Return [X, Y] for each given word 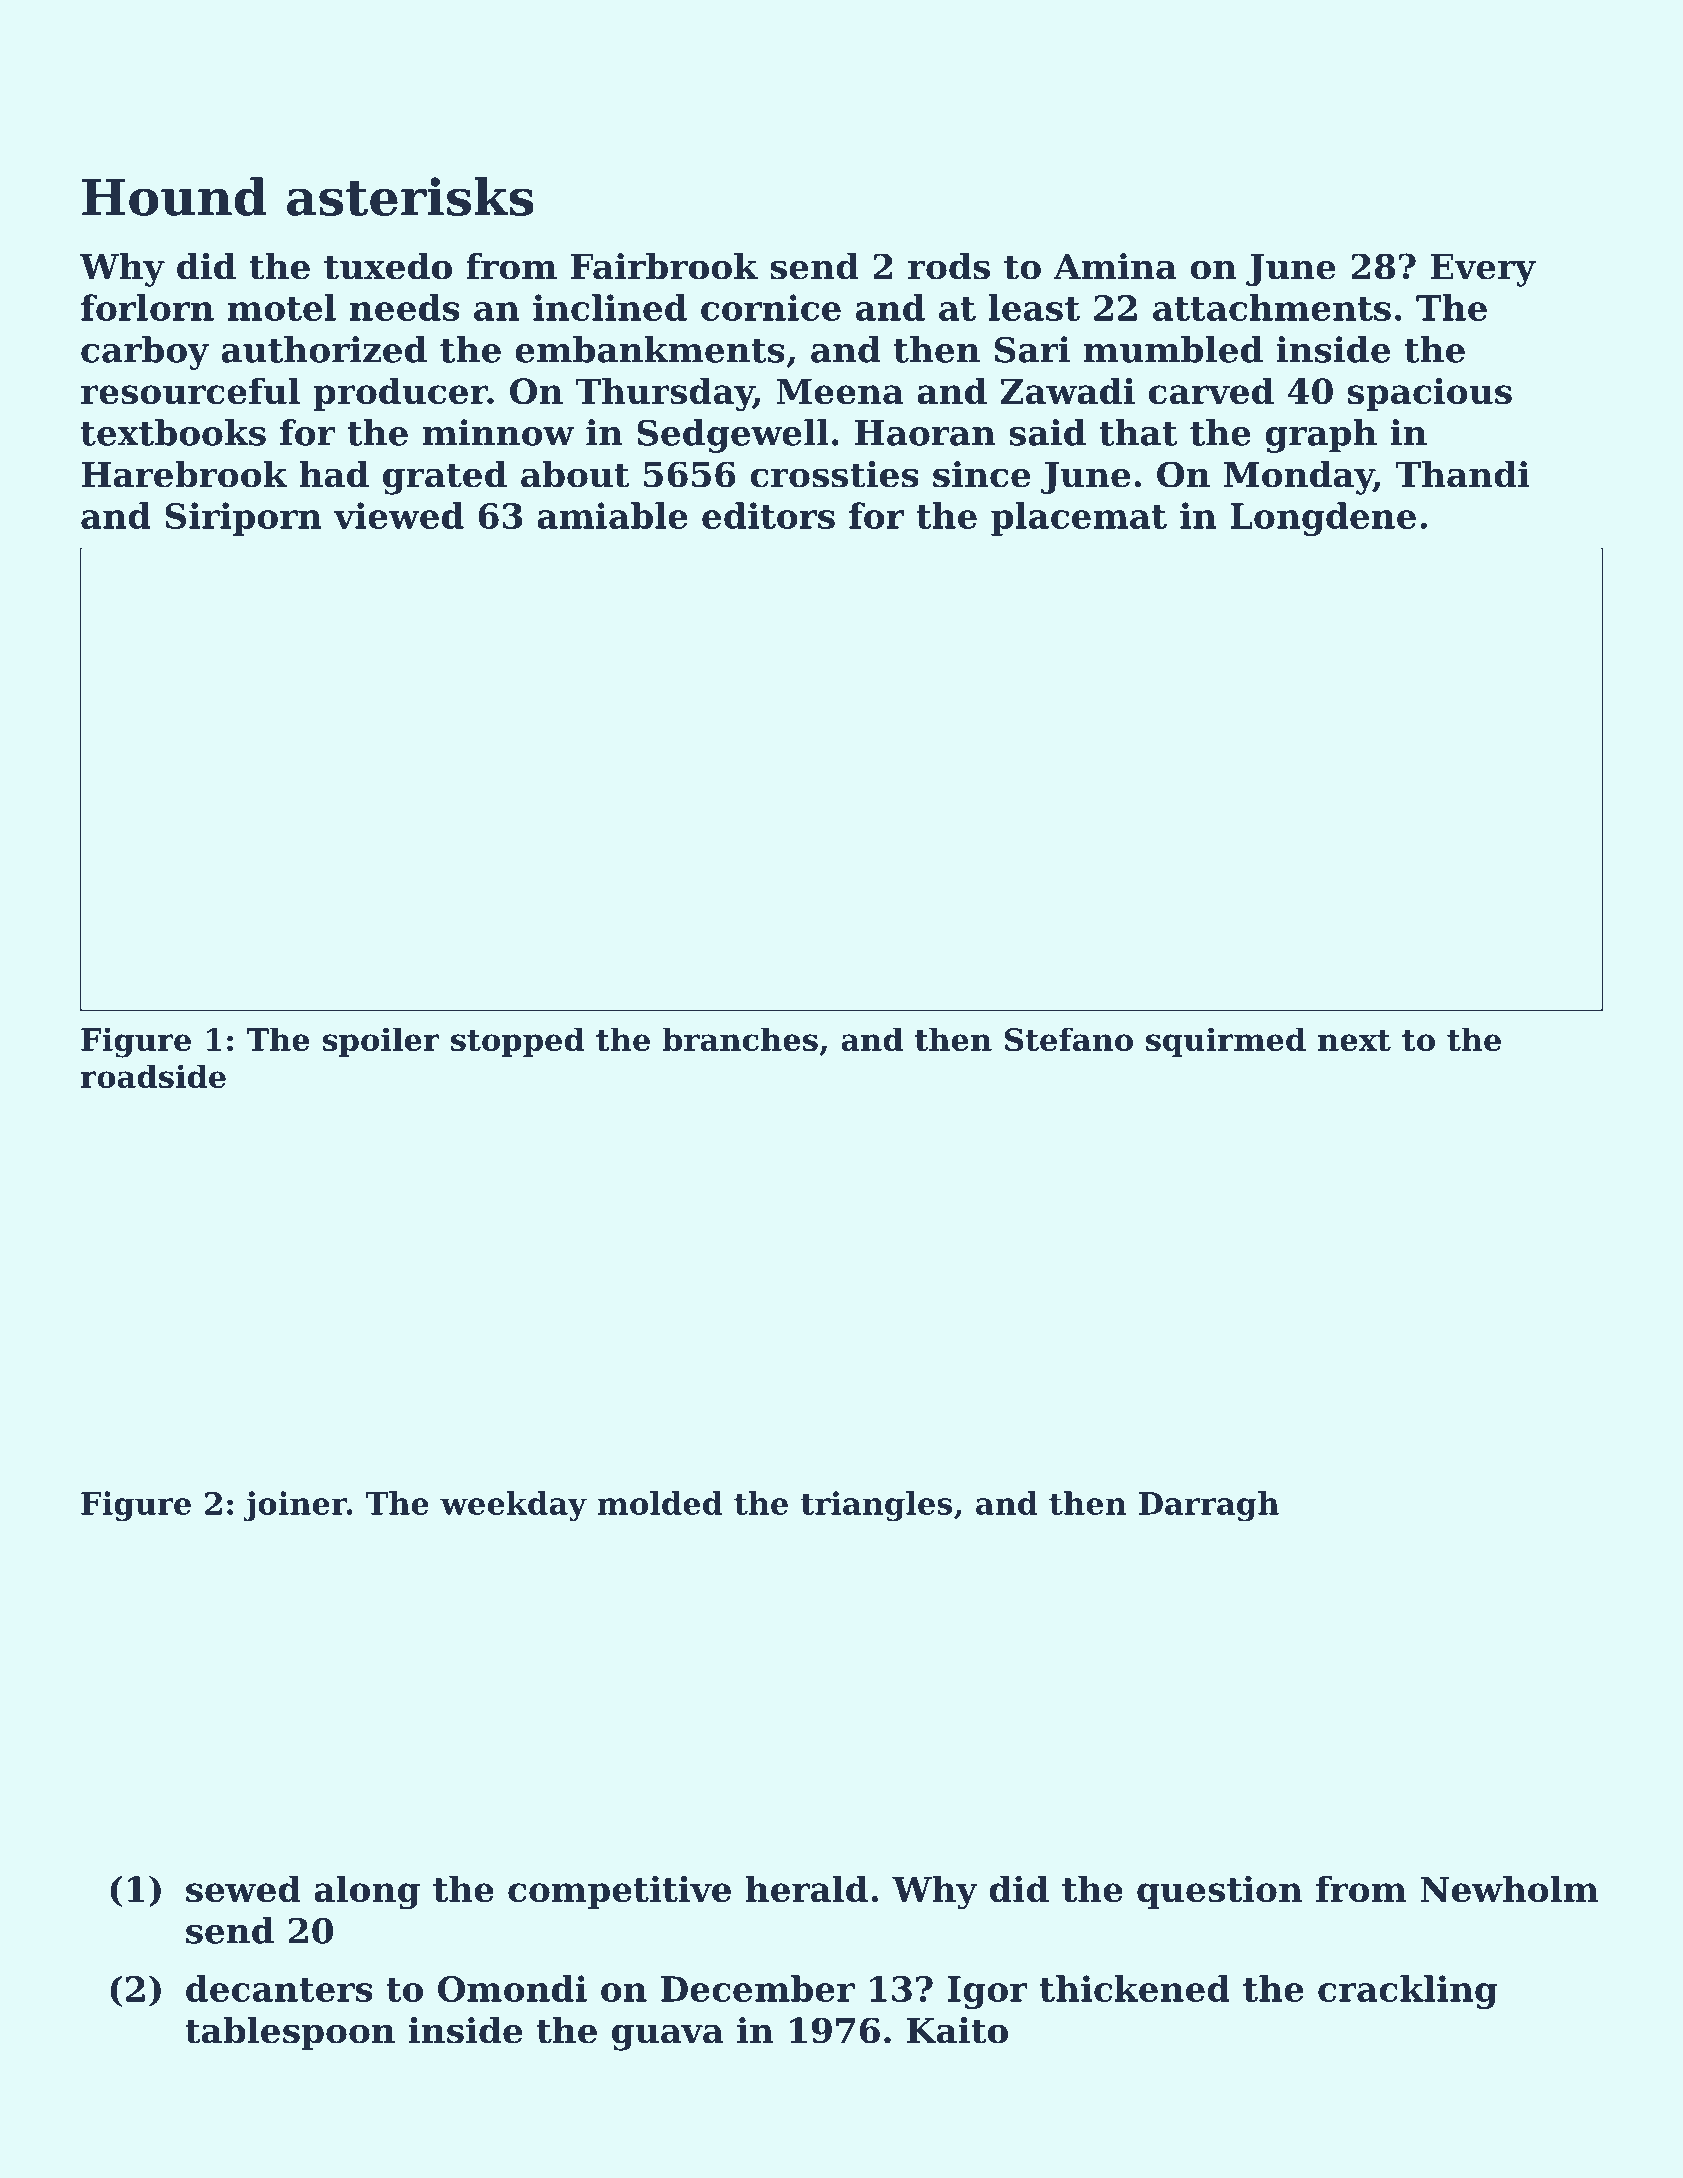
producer [400, 394]
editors [768, 515]
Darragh [1209, 1506]
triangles [876, 1506]
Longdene [1323, 519]
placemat [1079, 519]
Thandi [1463, 474]
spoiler [381, 1042]
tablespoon [290, 2033]
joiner [295, 1506]
